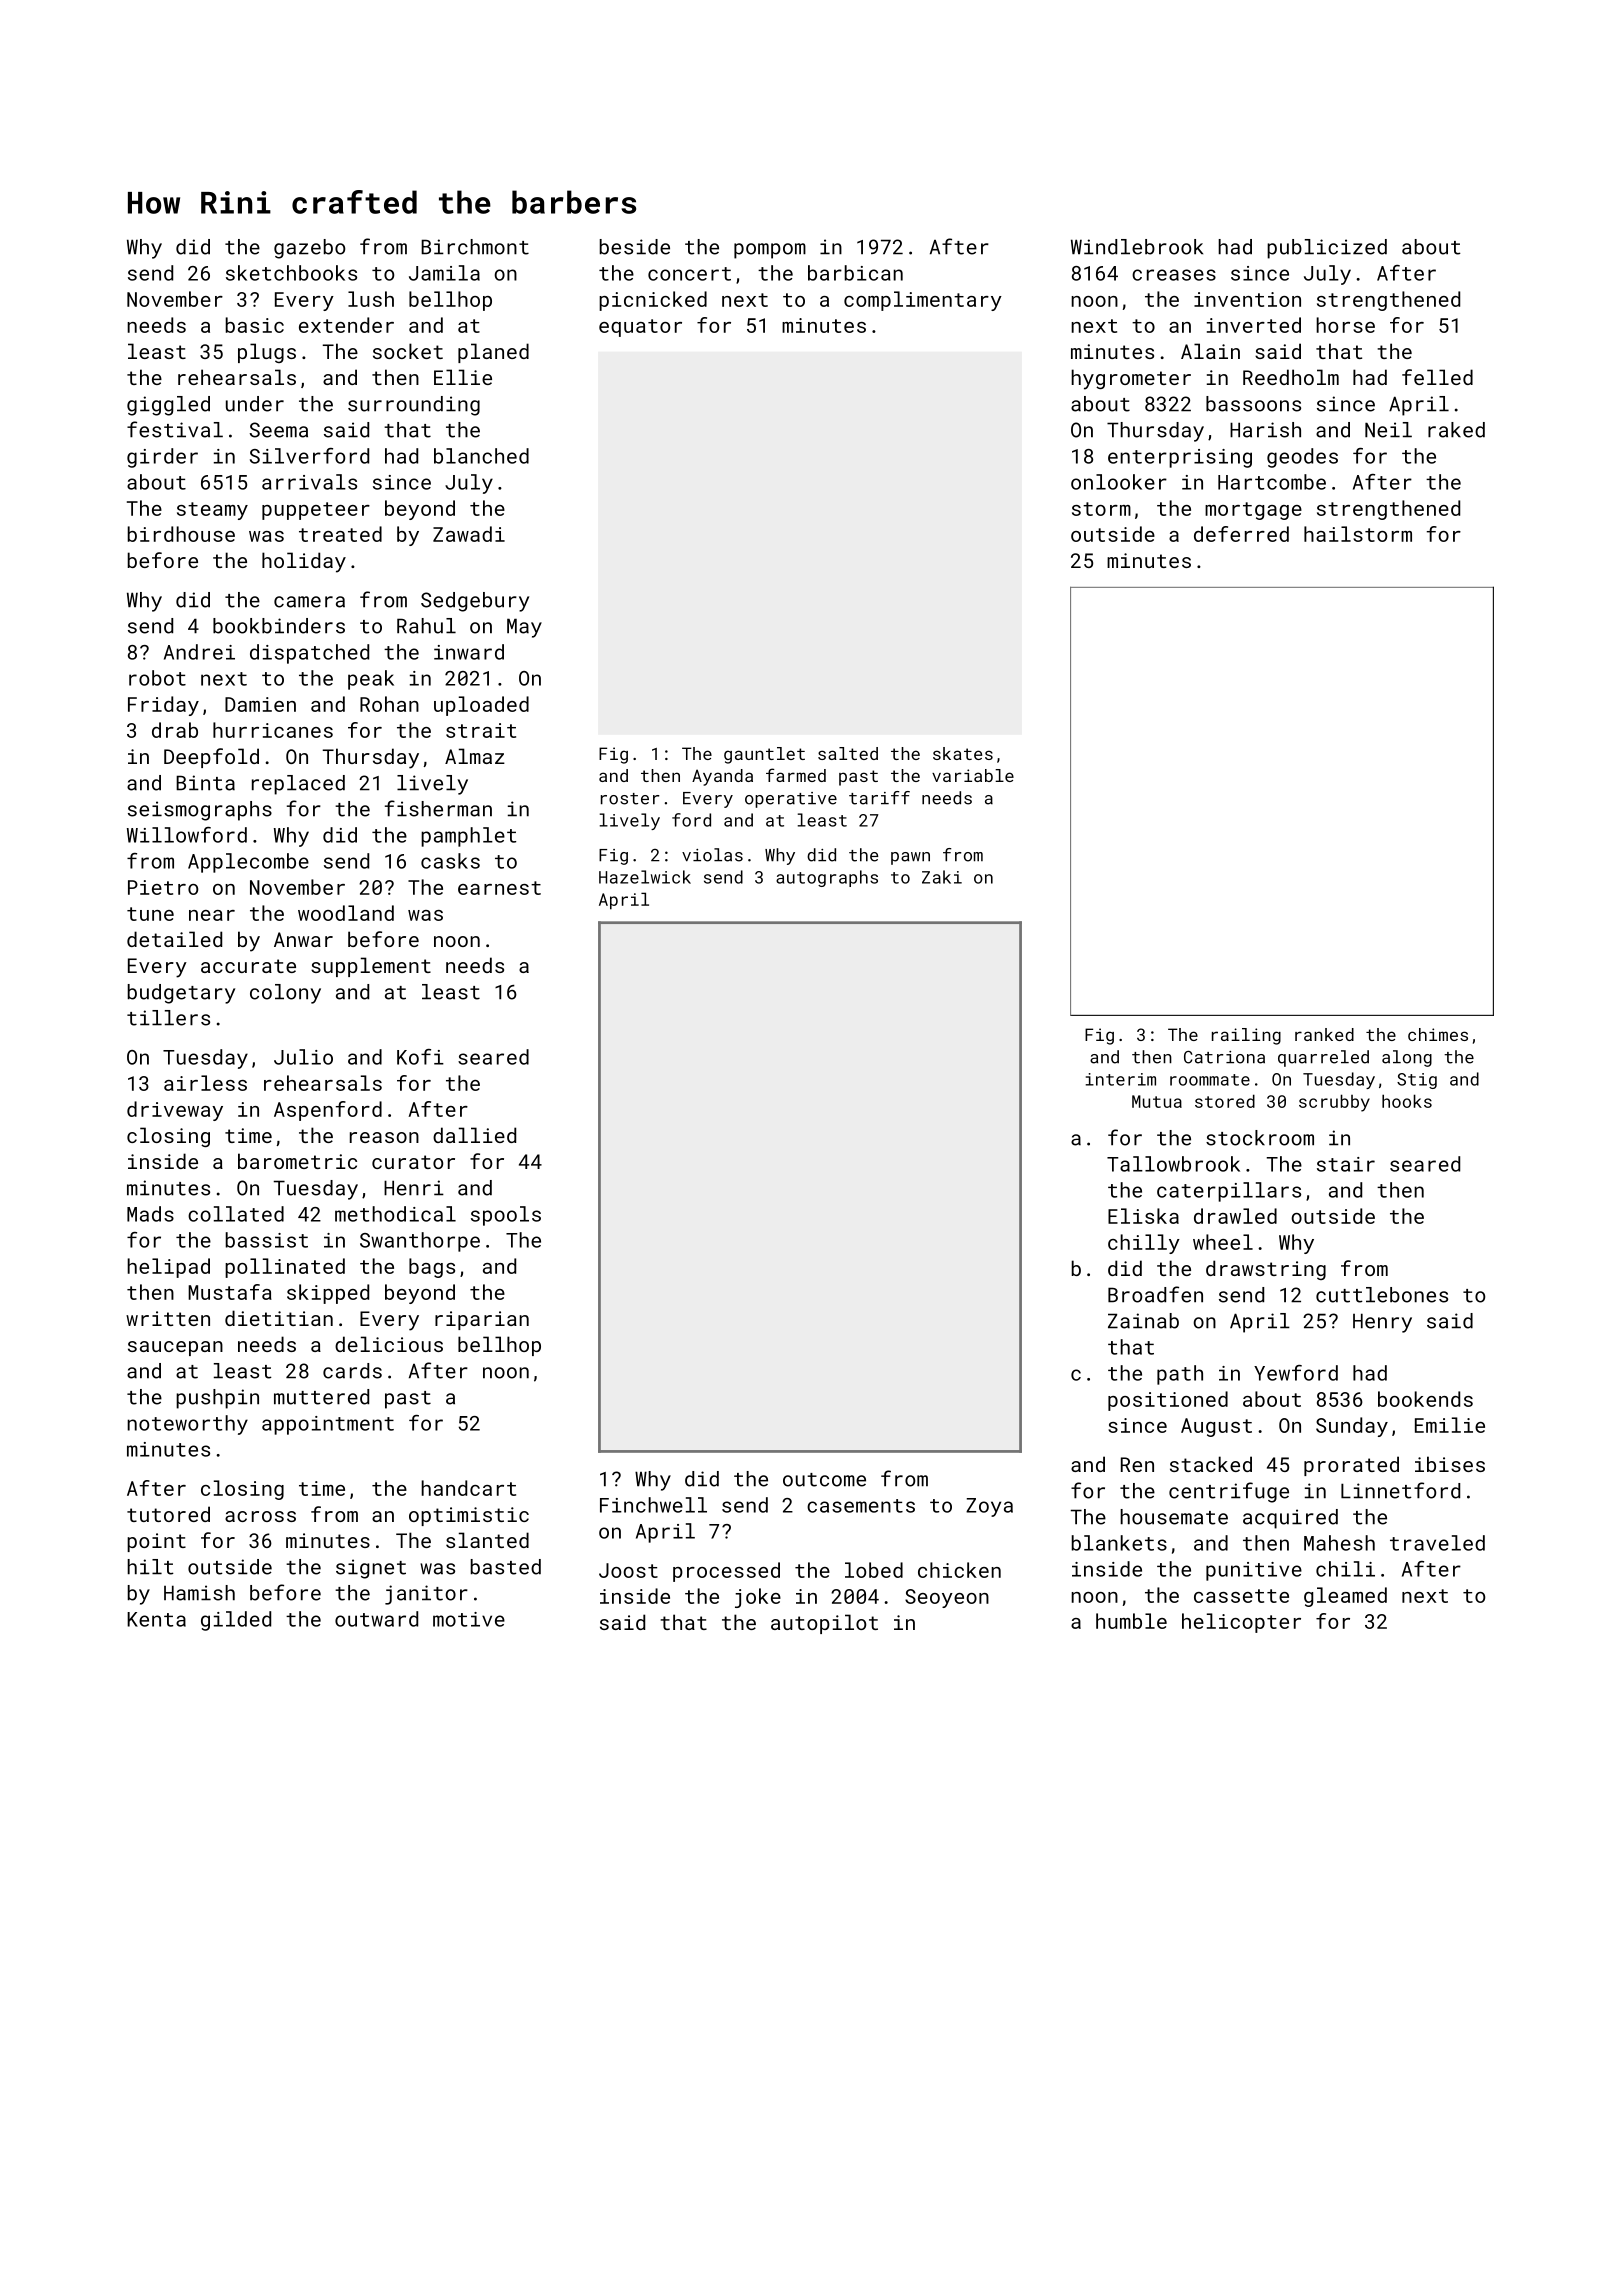 The image size is (1620, 2292). What do you see at coordinates (1327, 249) in the screenshot?
I see `publicized` at bounding box center [1327, 249].
